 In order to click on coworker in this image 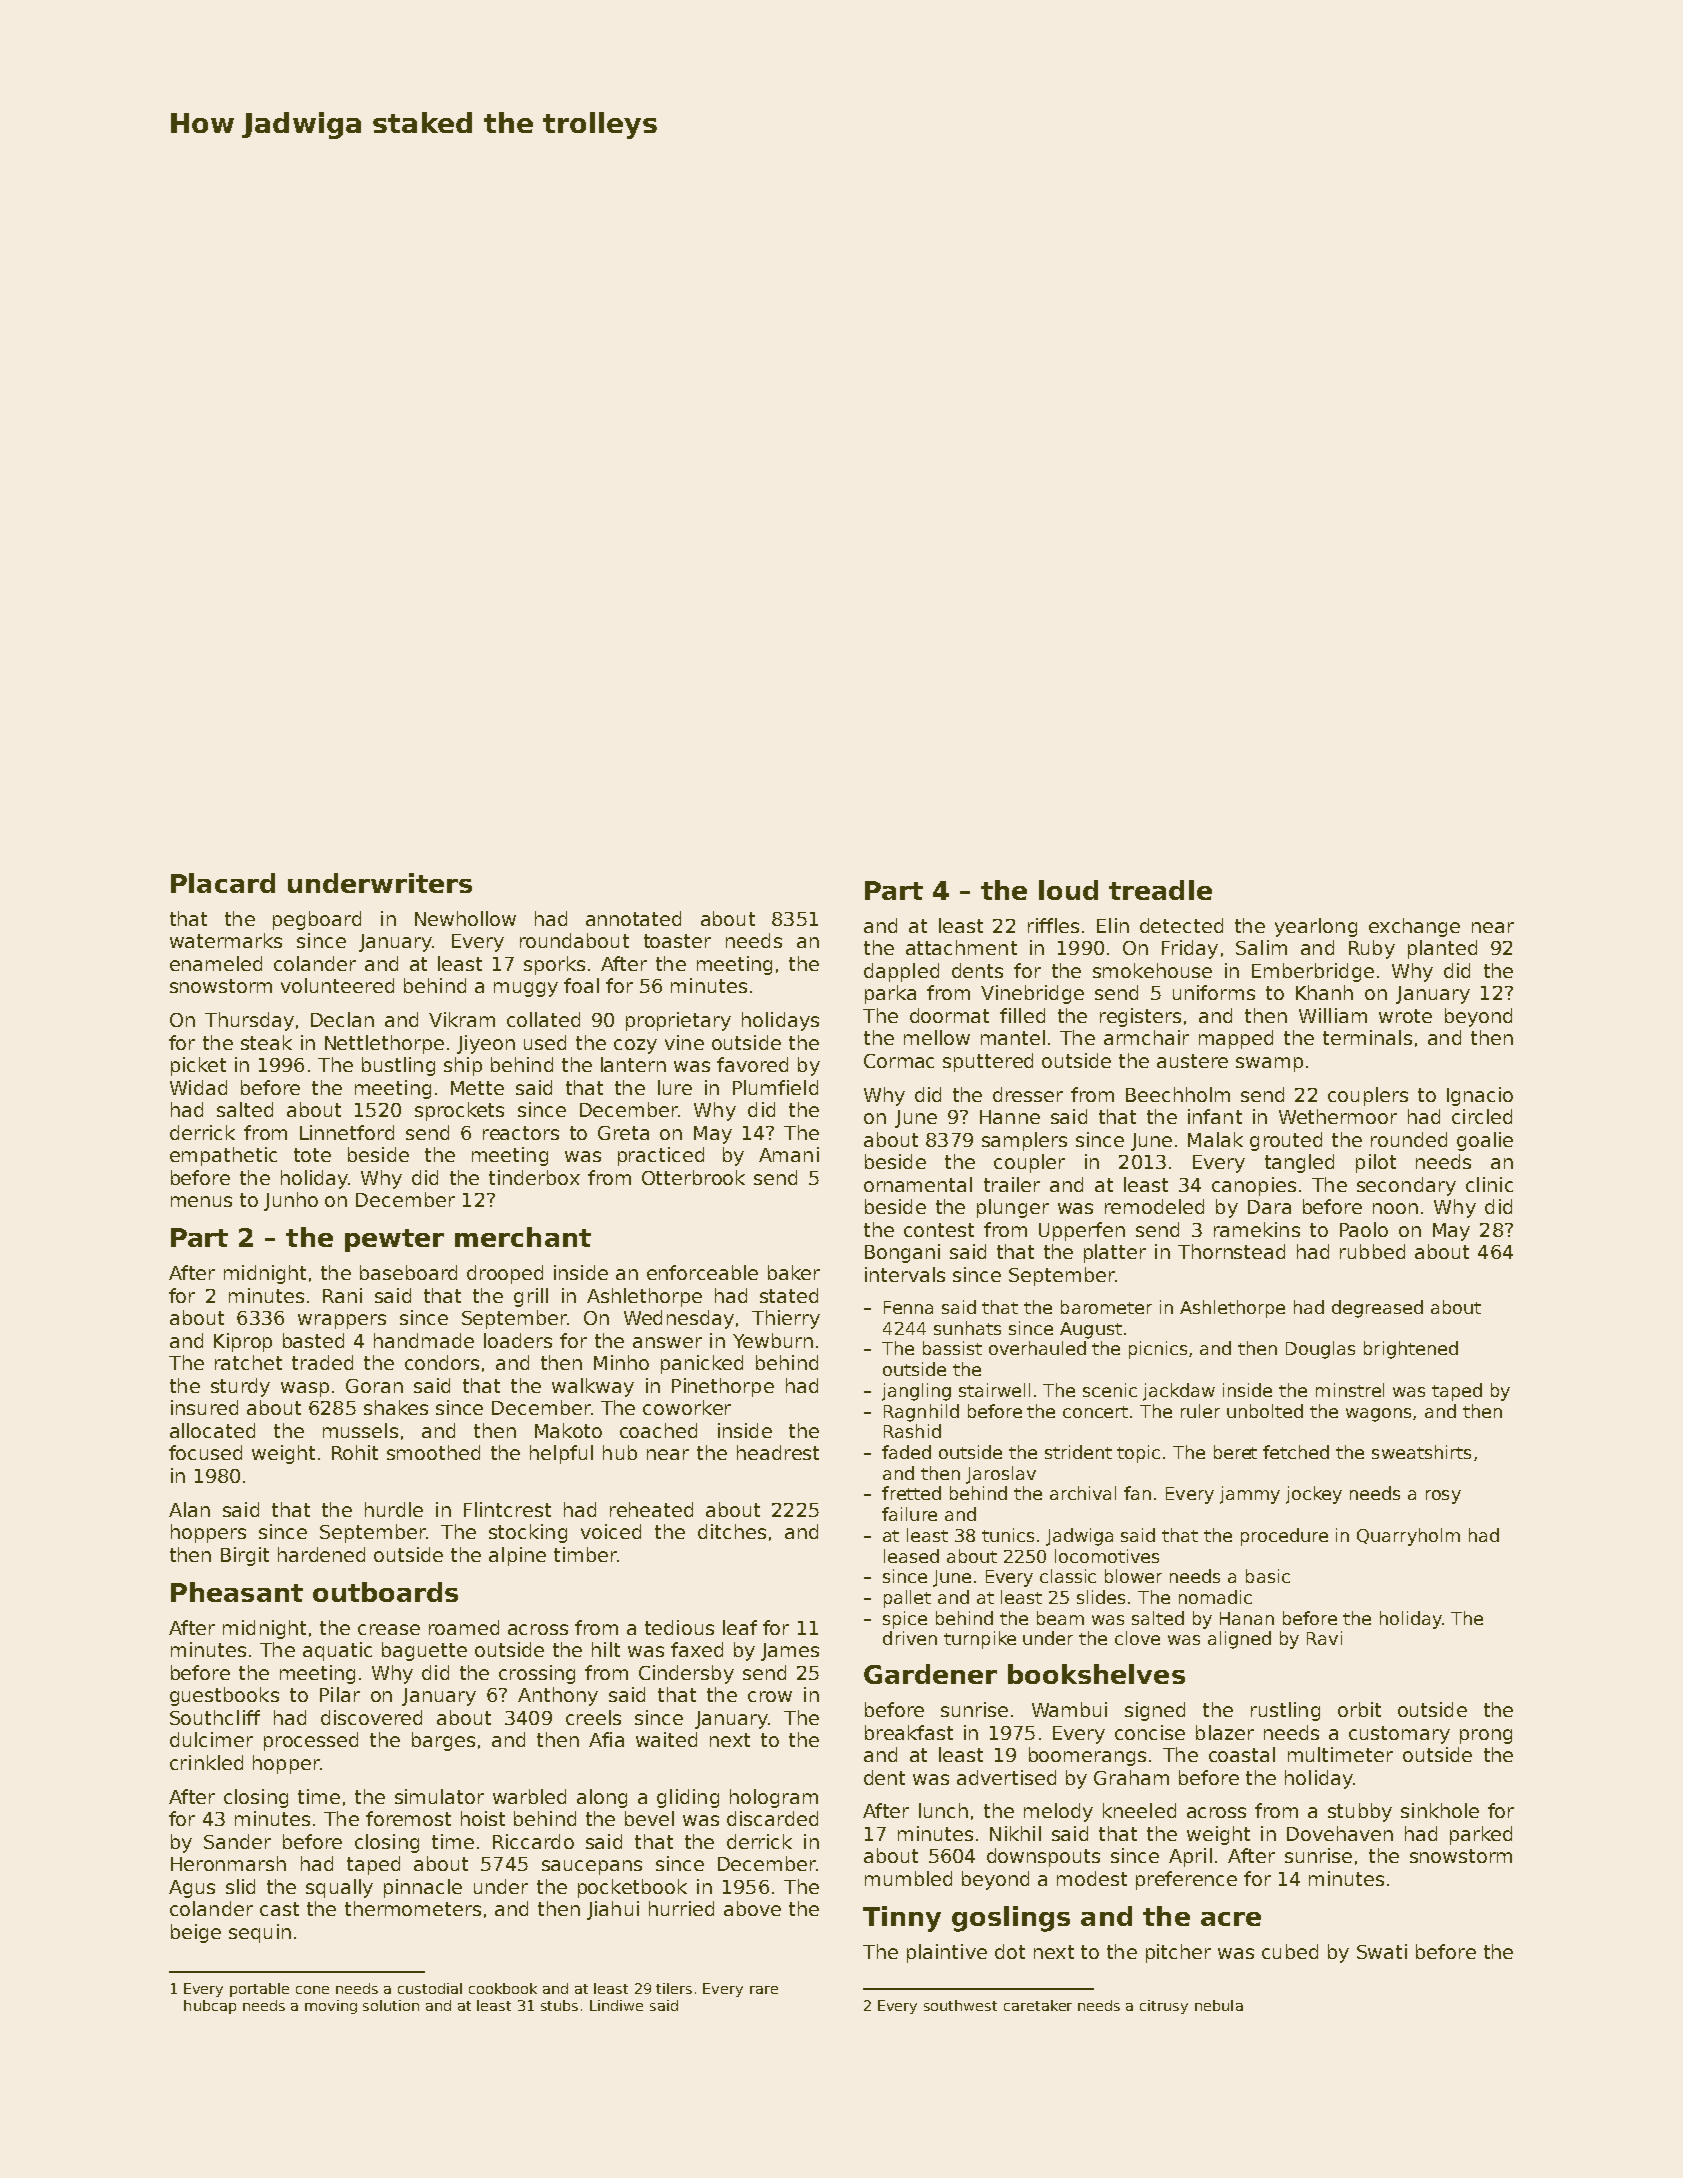, I will do `click(687, 1407)`.
